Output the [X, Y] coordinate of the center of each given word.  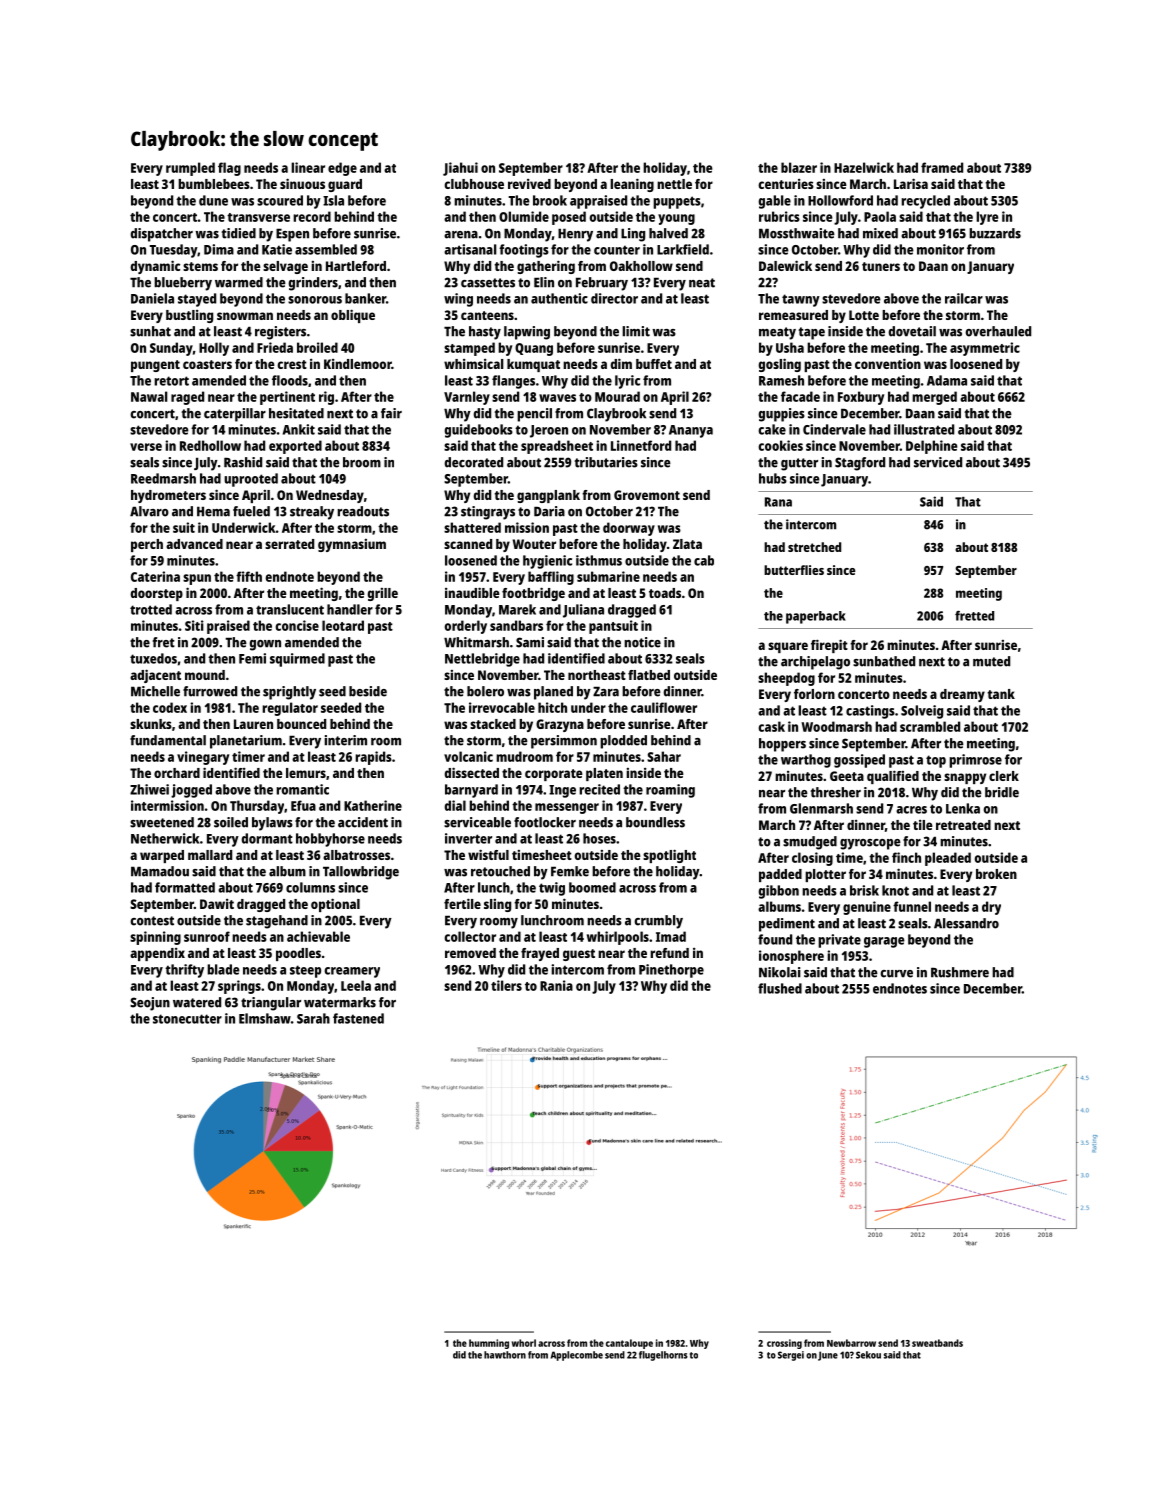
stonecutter [187, 1019]
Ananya [691, 431]
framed [942, 167]
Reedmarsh [163, 478]
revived [529, 184]
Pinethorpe [671, 971]
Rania [556, 985]
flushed [780, 988]
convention [888, 363]
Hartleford [356, 266]
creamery [352, 972]
